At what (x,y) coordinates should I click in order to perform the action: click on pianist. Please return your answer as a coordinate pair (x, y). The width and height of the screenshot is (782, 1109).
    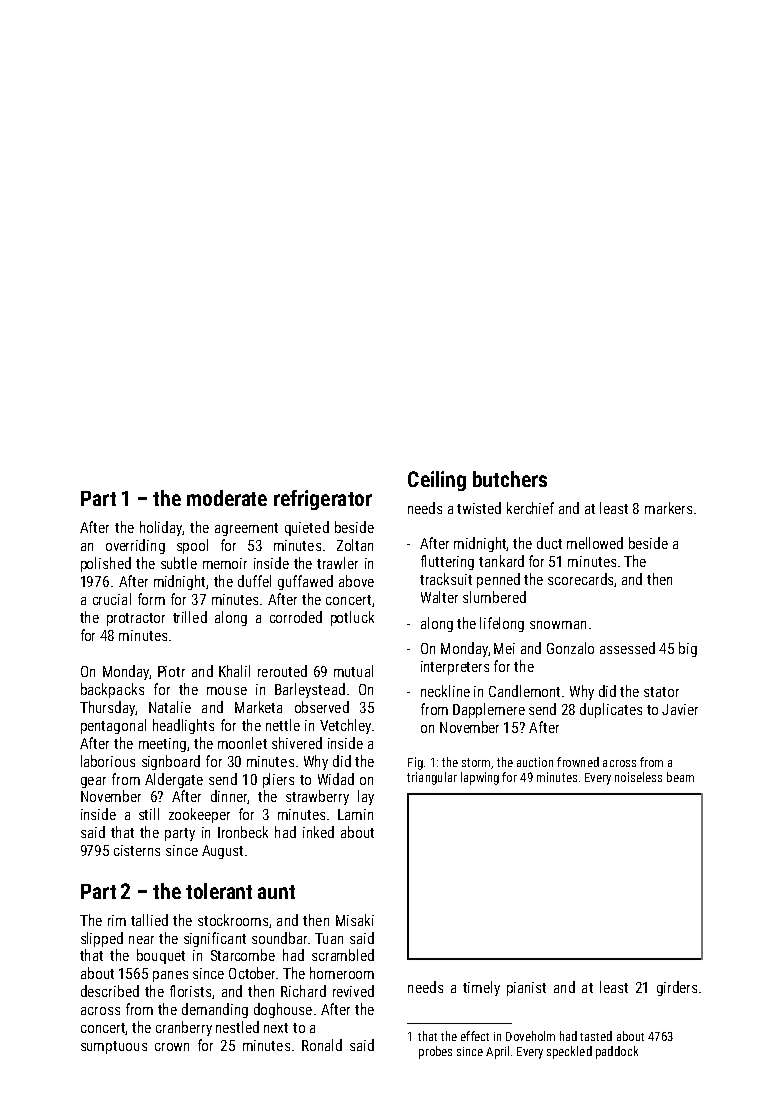
    Looking at the image, I should click on (526, 989).
